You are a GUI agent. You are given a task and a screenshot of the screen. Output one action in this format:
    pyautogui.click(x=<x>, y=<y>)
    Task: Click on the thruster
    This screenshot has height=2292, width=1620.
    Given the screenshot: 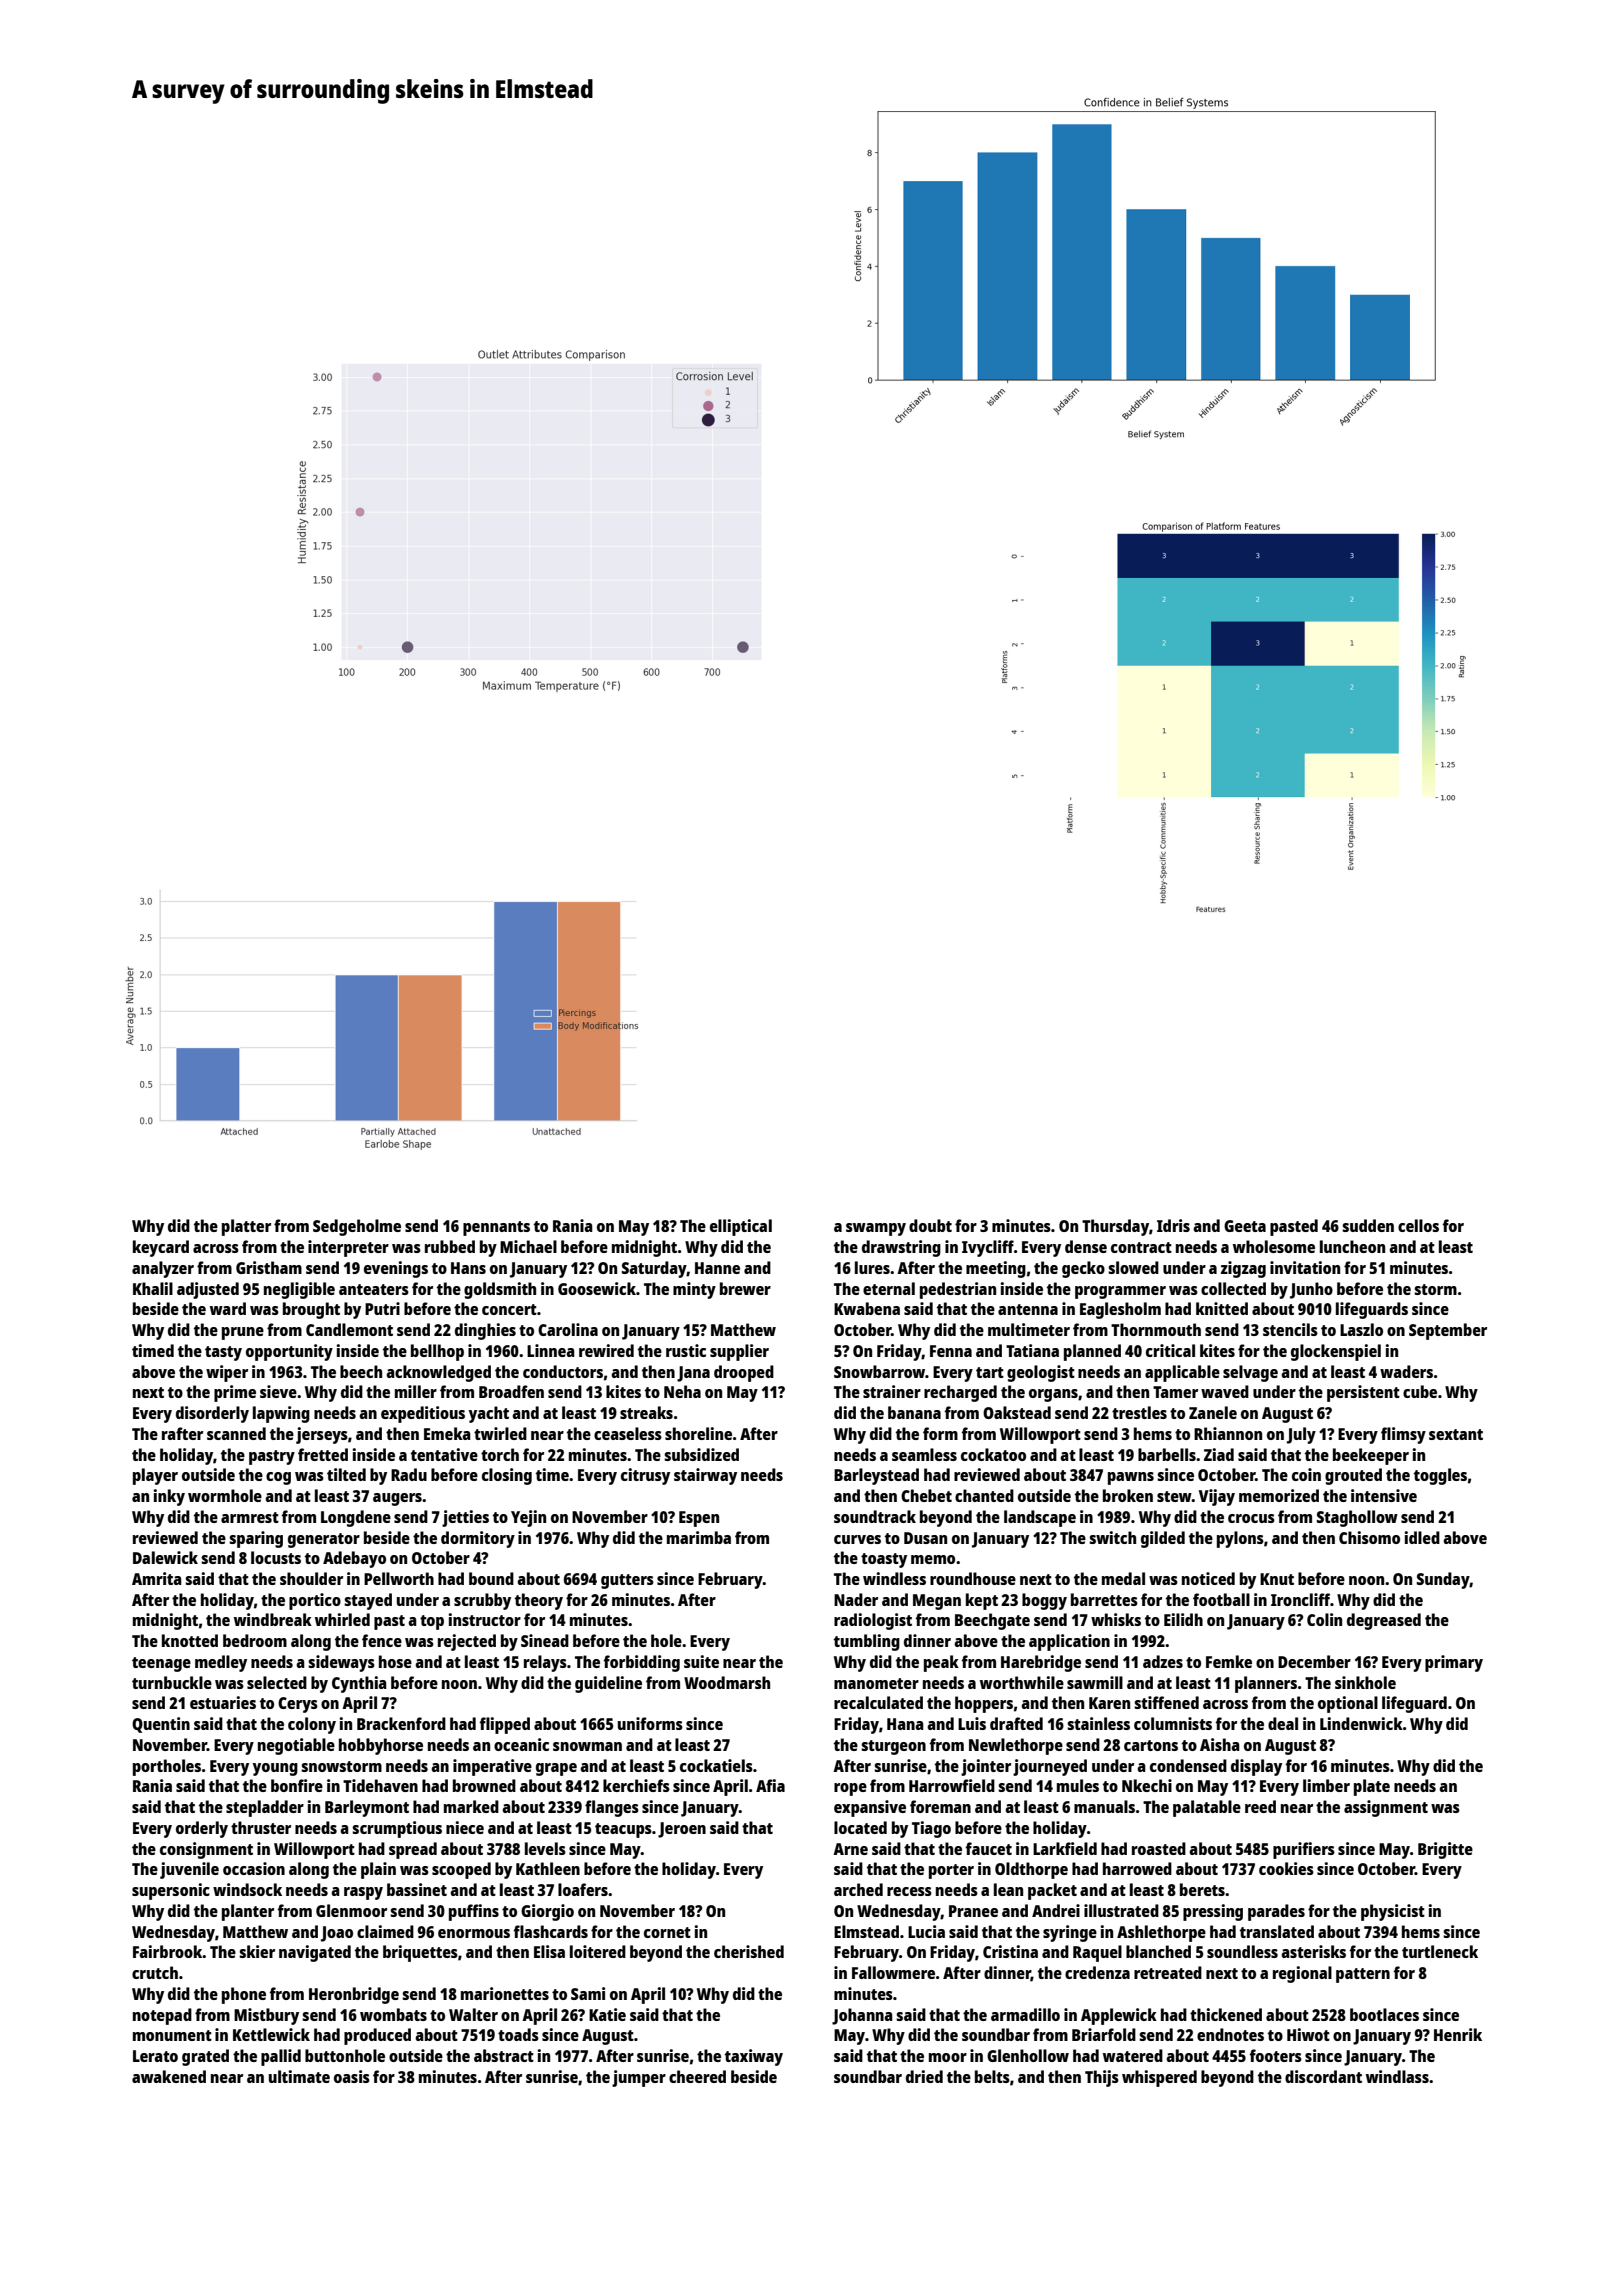 What is the action you would take?
    pyautogui.click(x=261, y=1827)
